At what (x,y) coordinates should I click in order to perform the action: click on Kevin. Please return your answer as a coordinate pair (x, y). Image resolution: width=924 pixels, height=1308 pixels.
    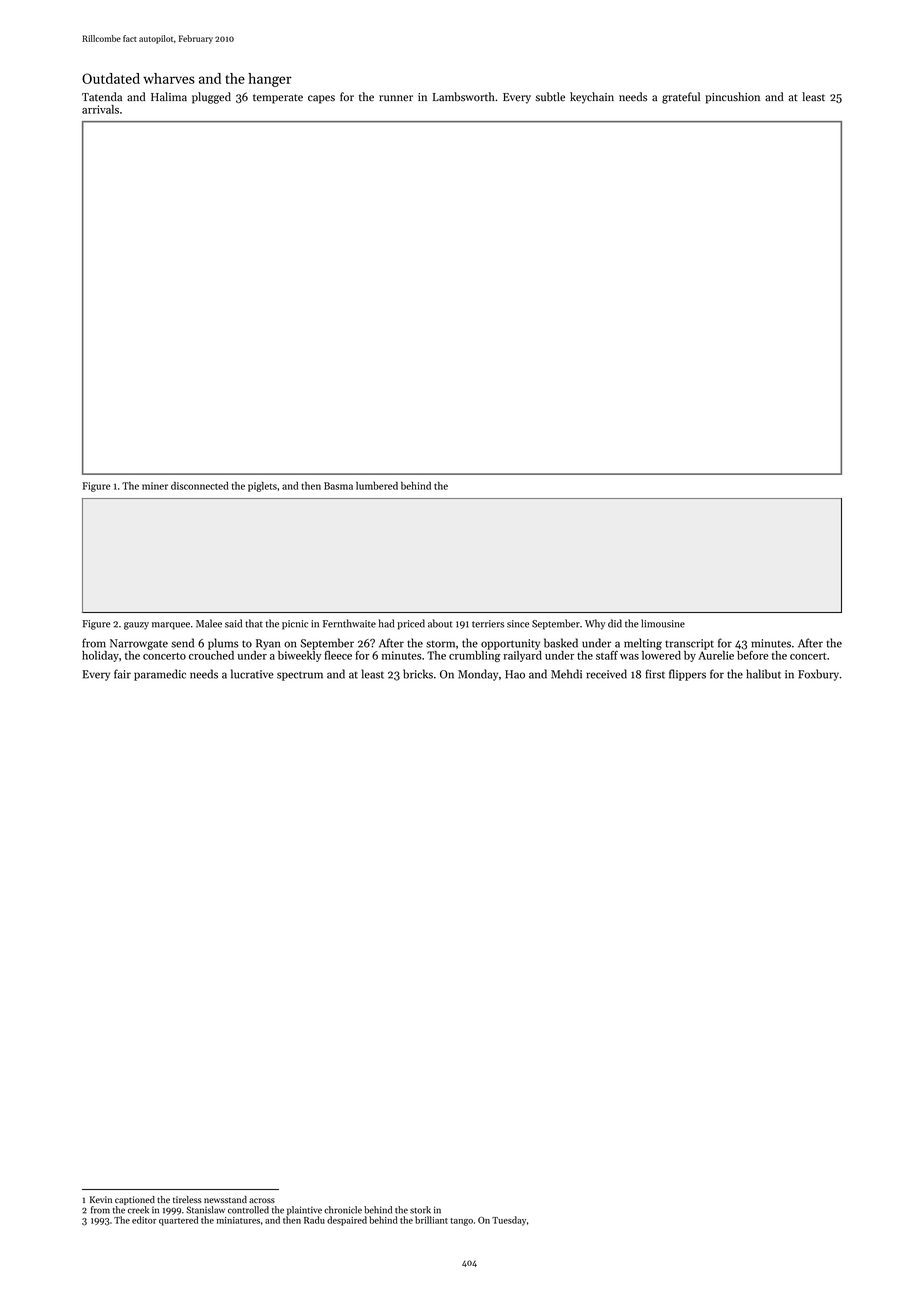
    Looking at the image, I should click on (101, 1199).
